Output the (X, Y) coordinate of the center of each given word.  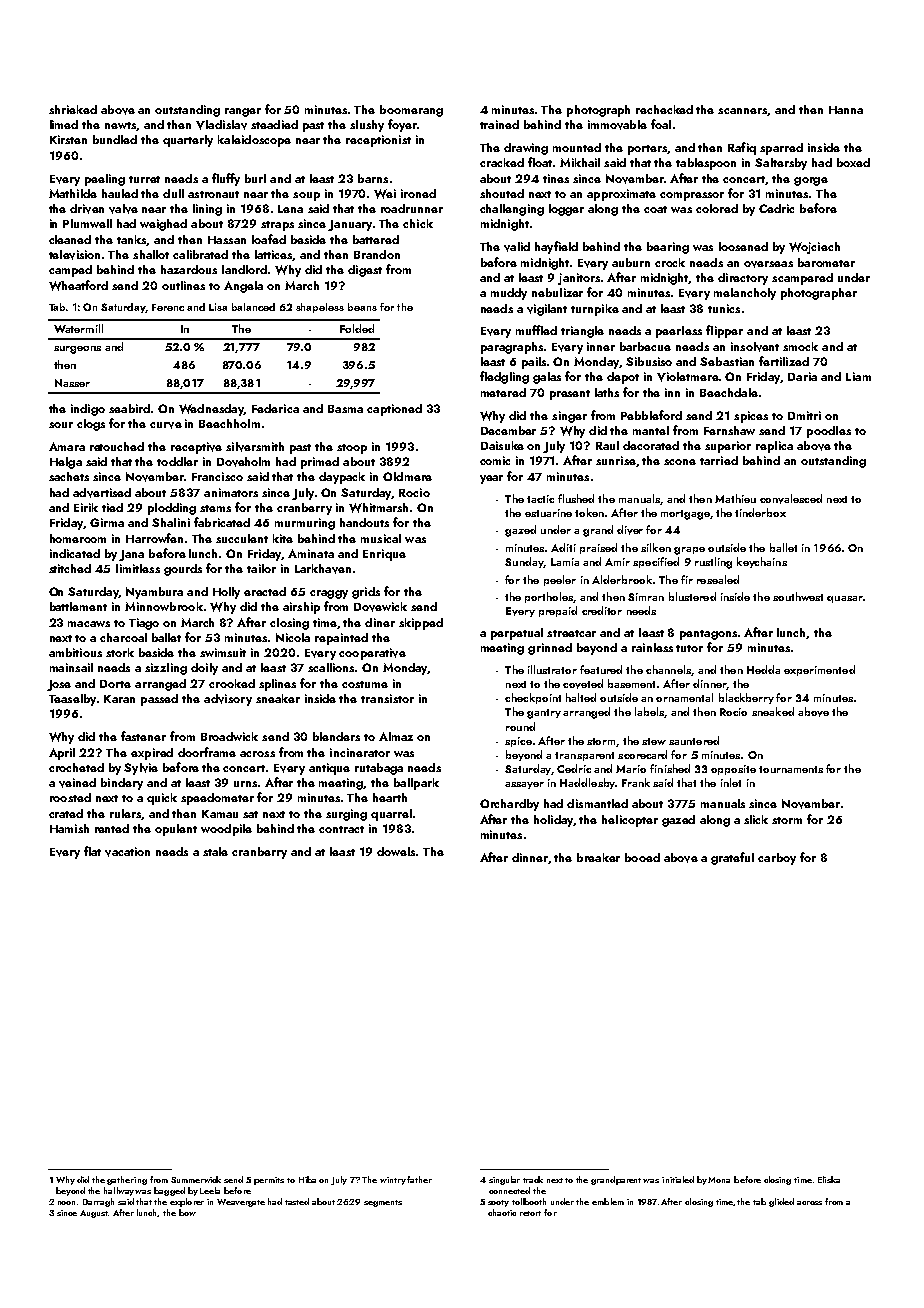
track (533, 1179)
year (491, 479)
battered (376, 239)
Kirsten (68, 139)
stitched (70, 568)
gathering (127, 1180)
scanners (743, 112)
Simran (646, 597)
